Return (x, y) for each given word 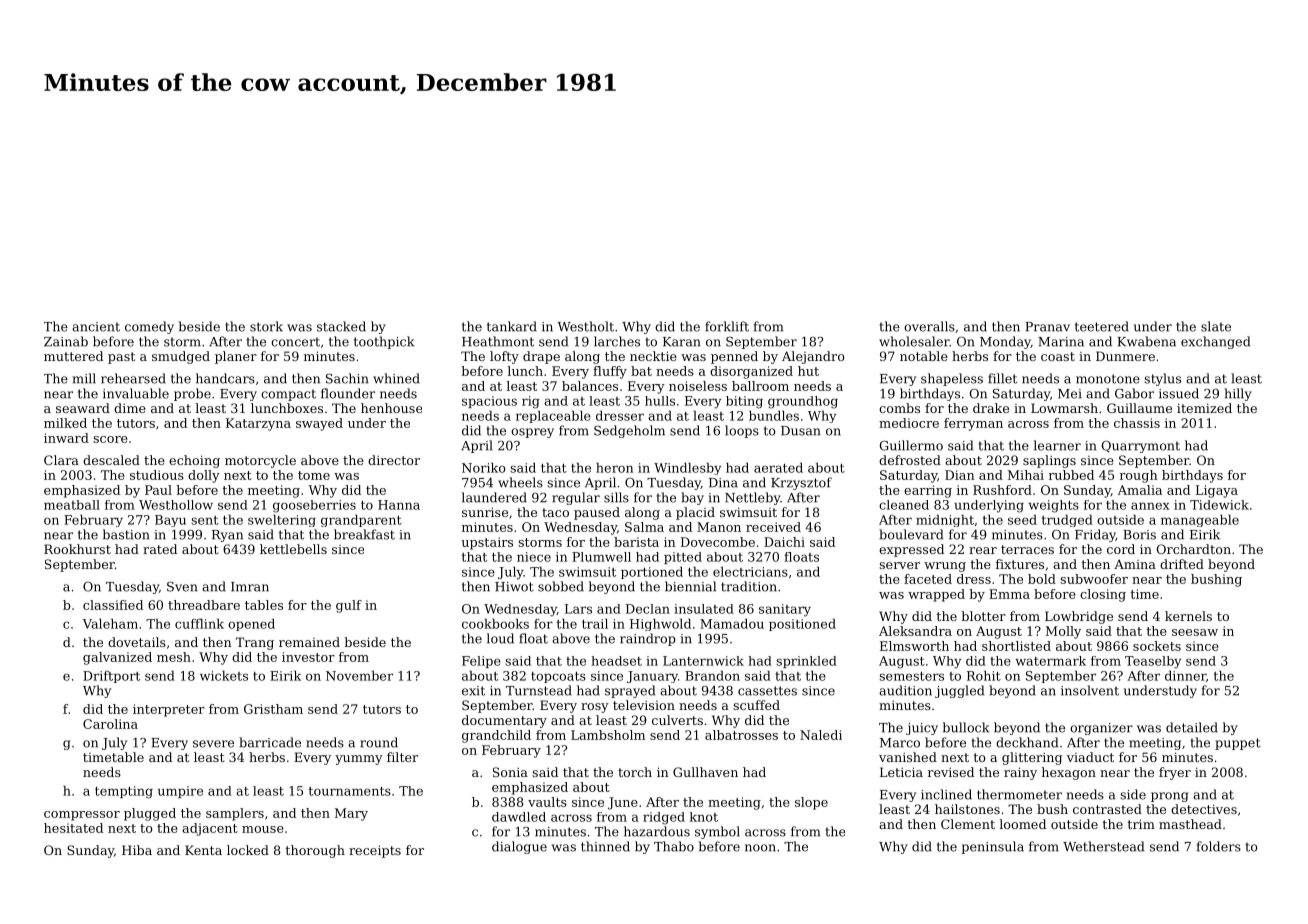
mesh (174, 657)
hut (808, 371)
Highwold (660, 625)
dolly (204, 476)
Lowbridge (1079, 617)
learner (1057, 445)
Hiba (137, 850)
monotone (1108, 379)
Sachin (347, 378)
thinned (605, 846)
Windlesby (687, 469)
